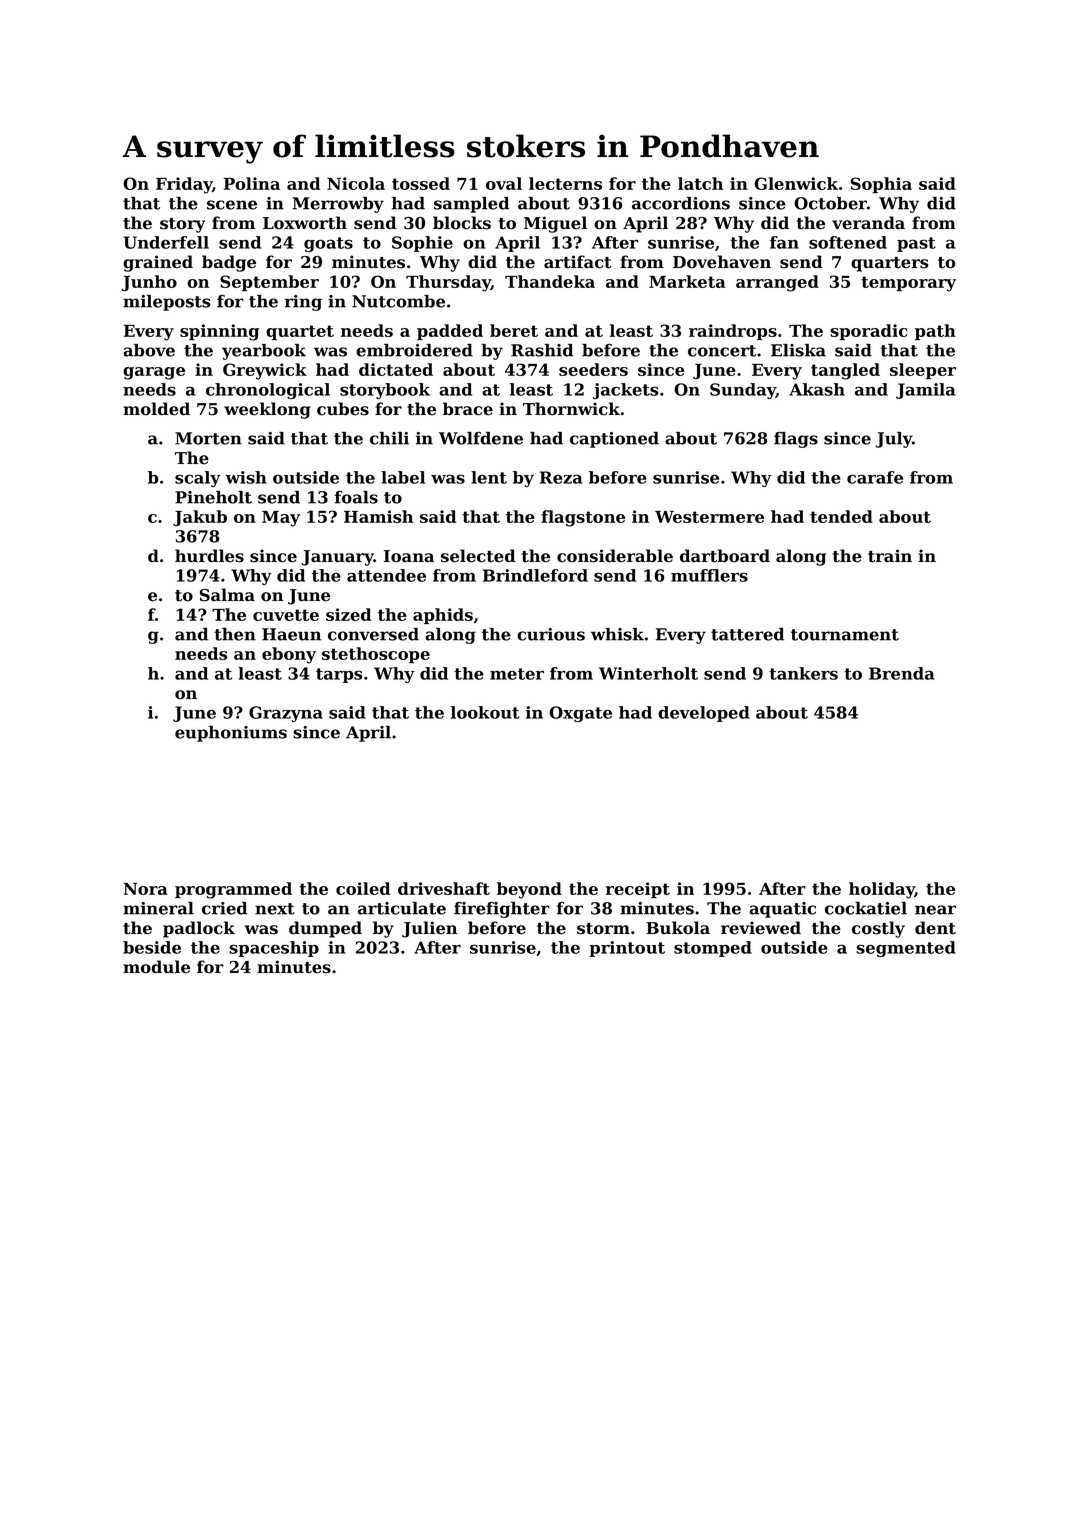 The height and width of the document is (1527, 1079). I want to click on tossed, so click(421, 183).
